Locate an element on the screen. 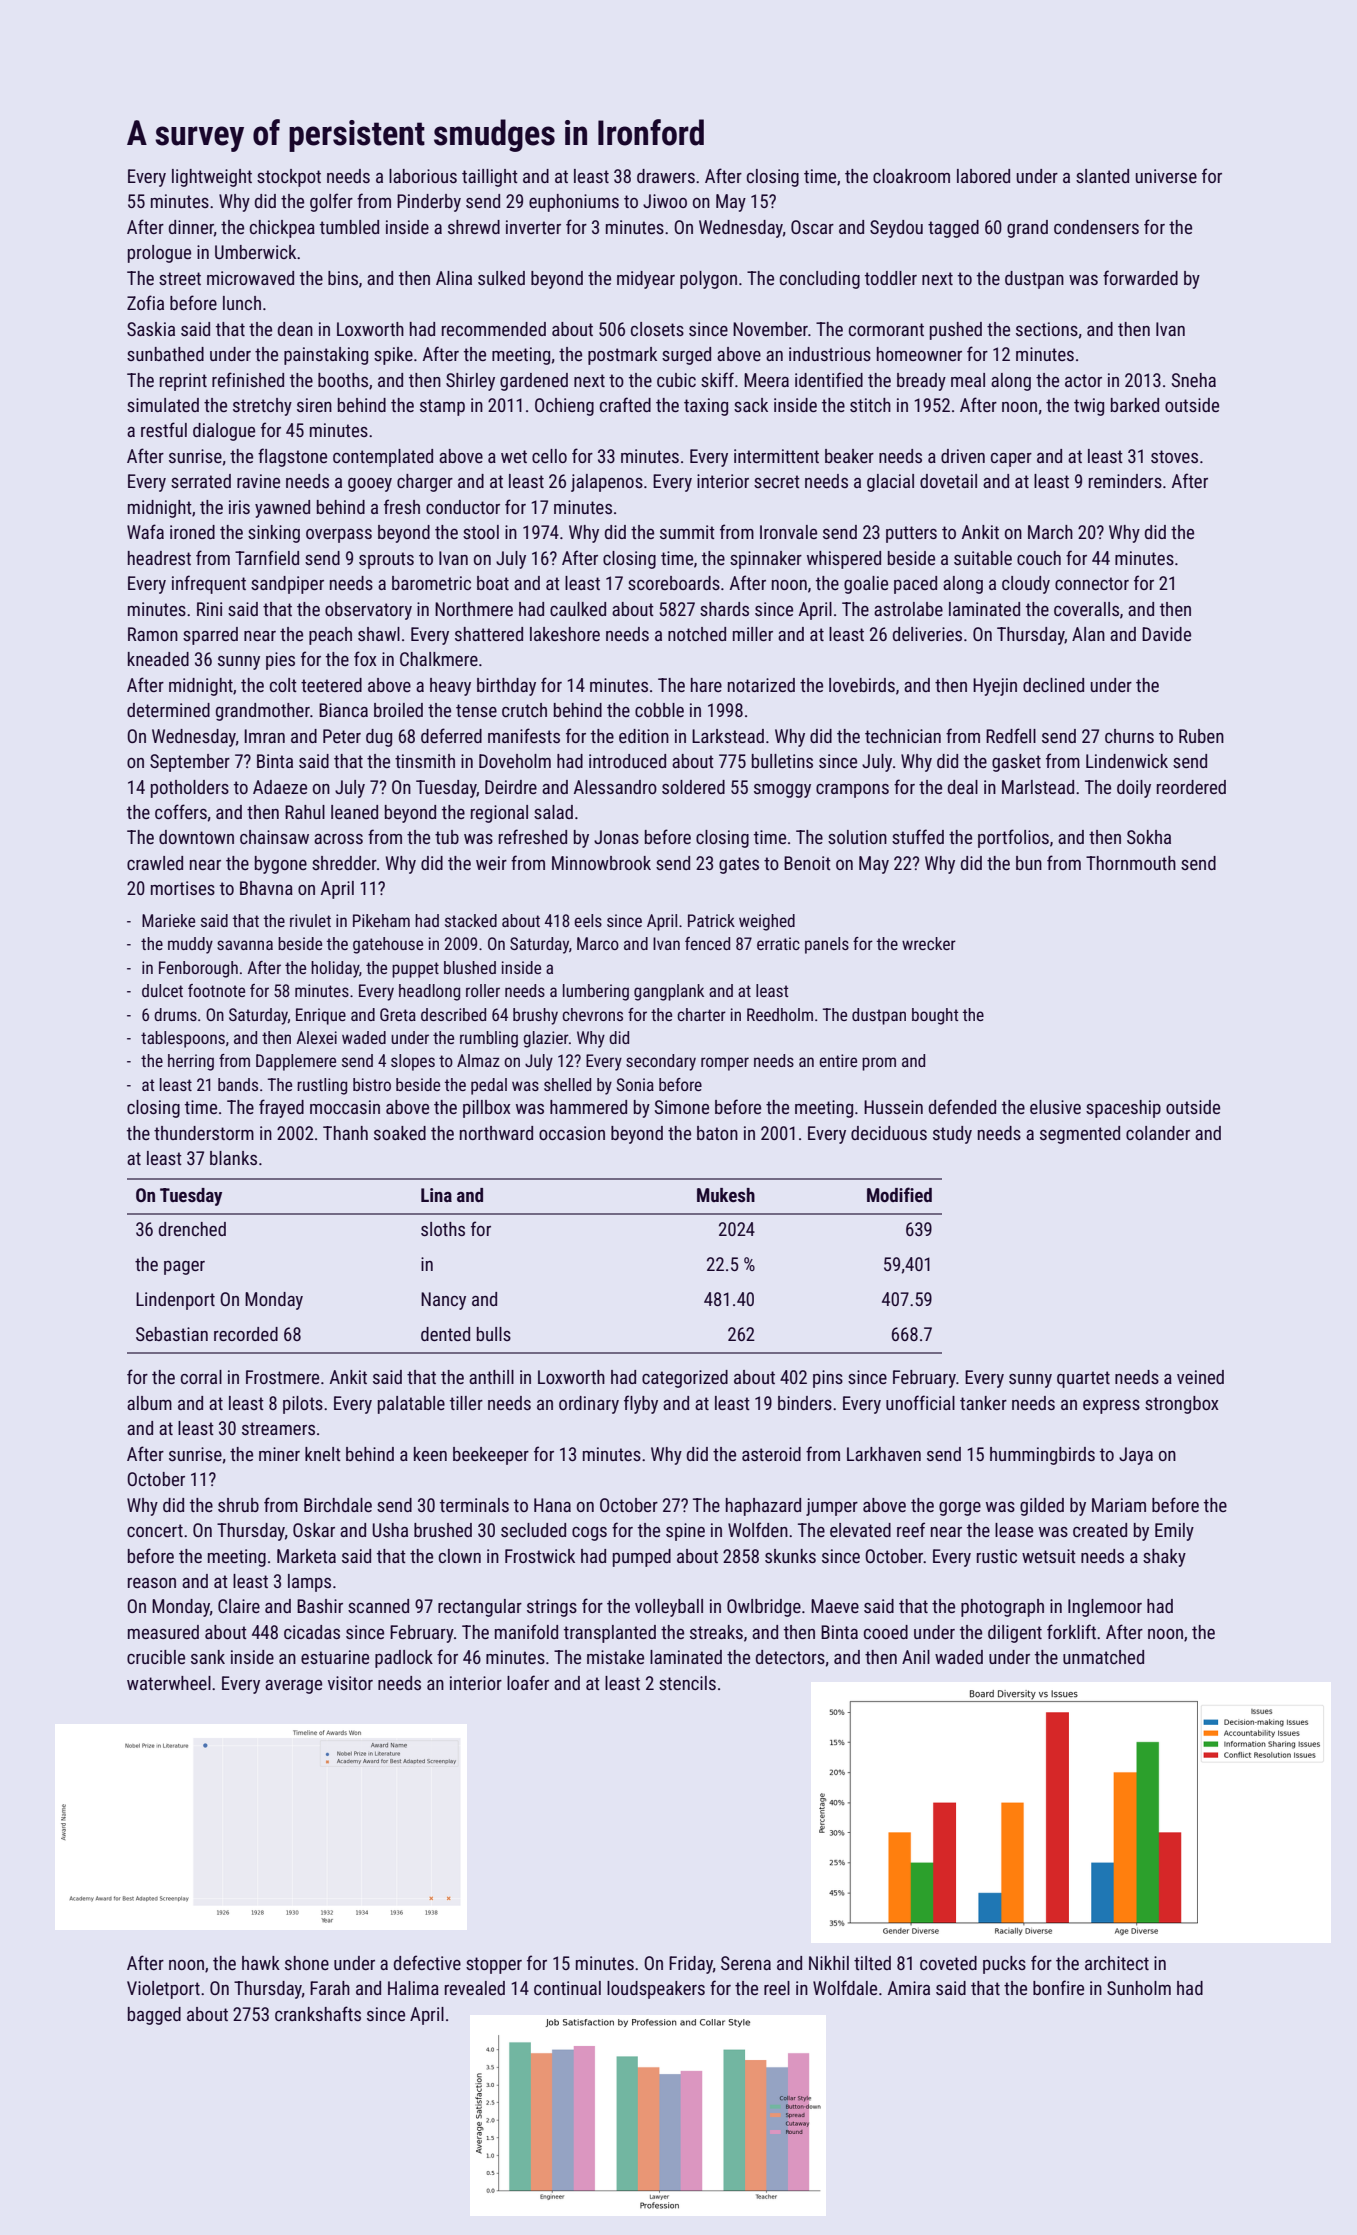  continual is located at coordinates (567, 1988).
